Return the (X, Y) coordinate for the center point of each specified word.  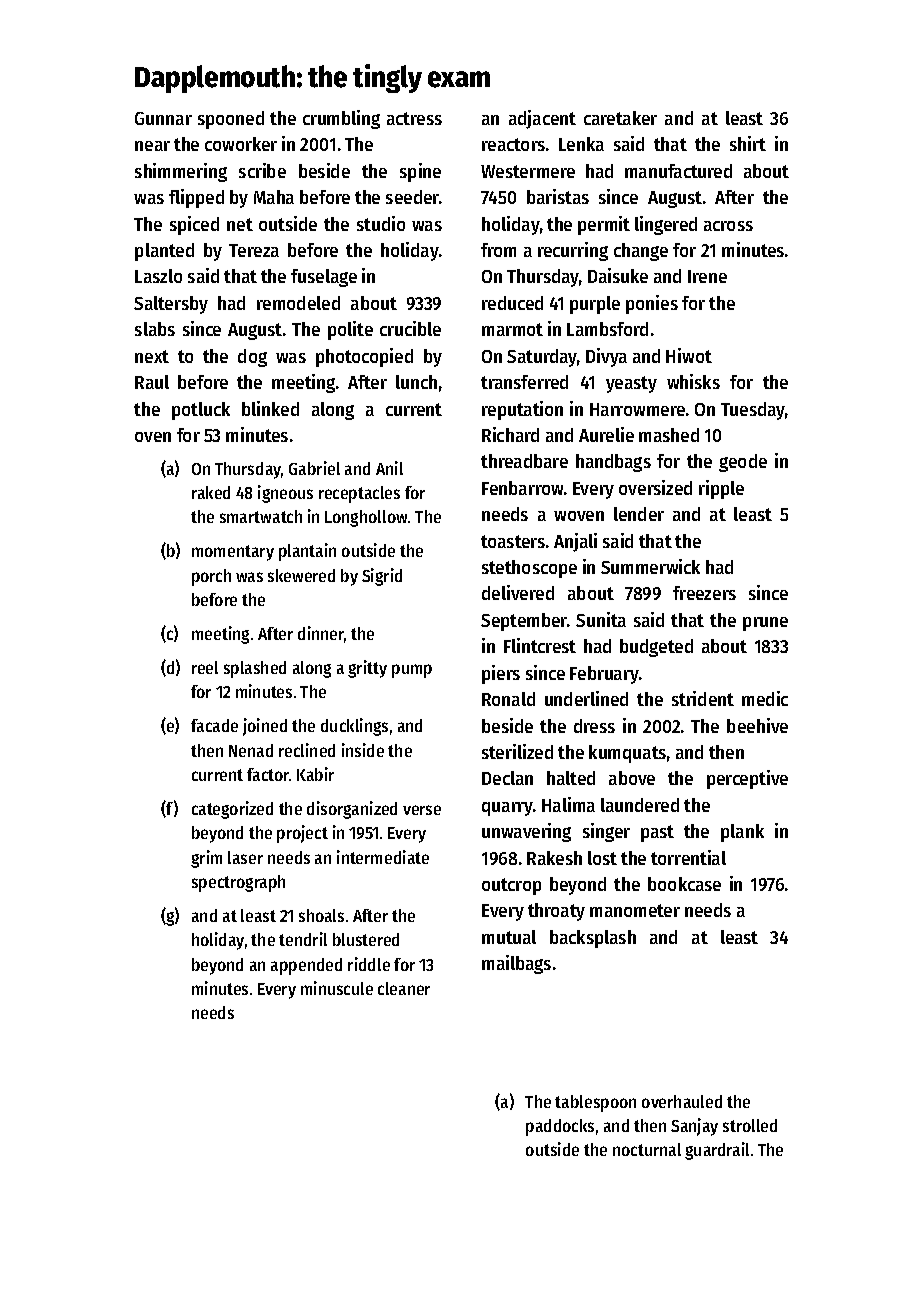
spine (420, 172)
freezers (704, 593)
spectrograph (238, 883)
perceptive (747, 779)
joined (265, 727)
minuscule (337, 988)
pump (412, 671)
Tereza (254, 250)
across (728, 226)
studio (381, 223)
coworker (241, 144)
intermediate (383, 857)
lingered (666, 225)
